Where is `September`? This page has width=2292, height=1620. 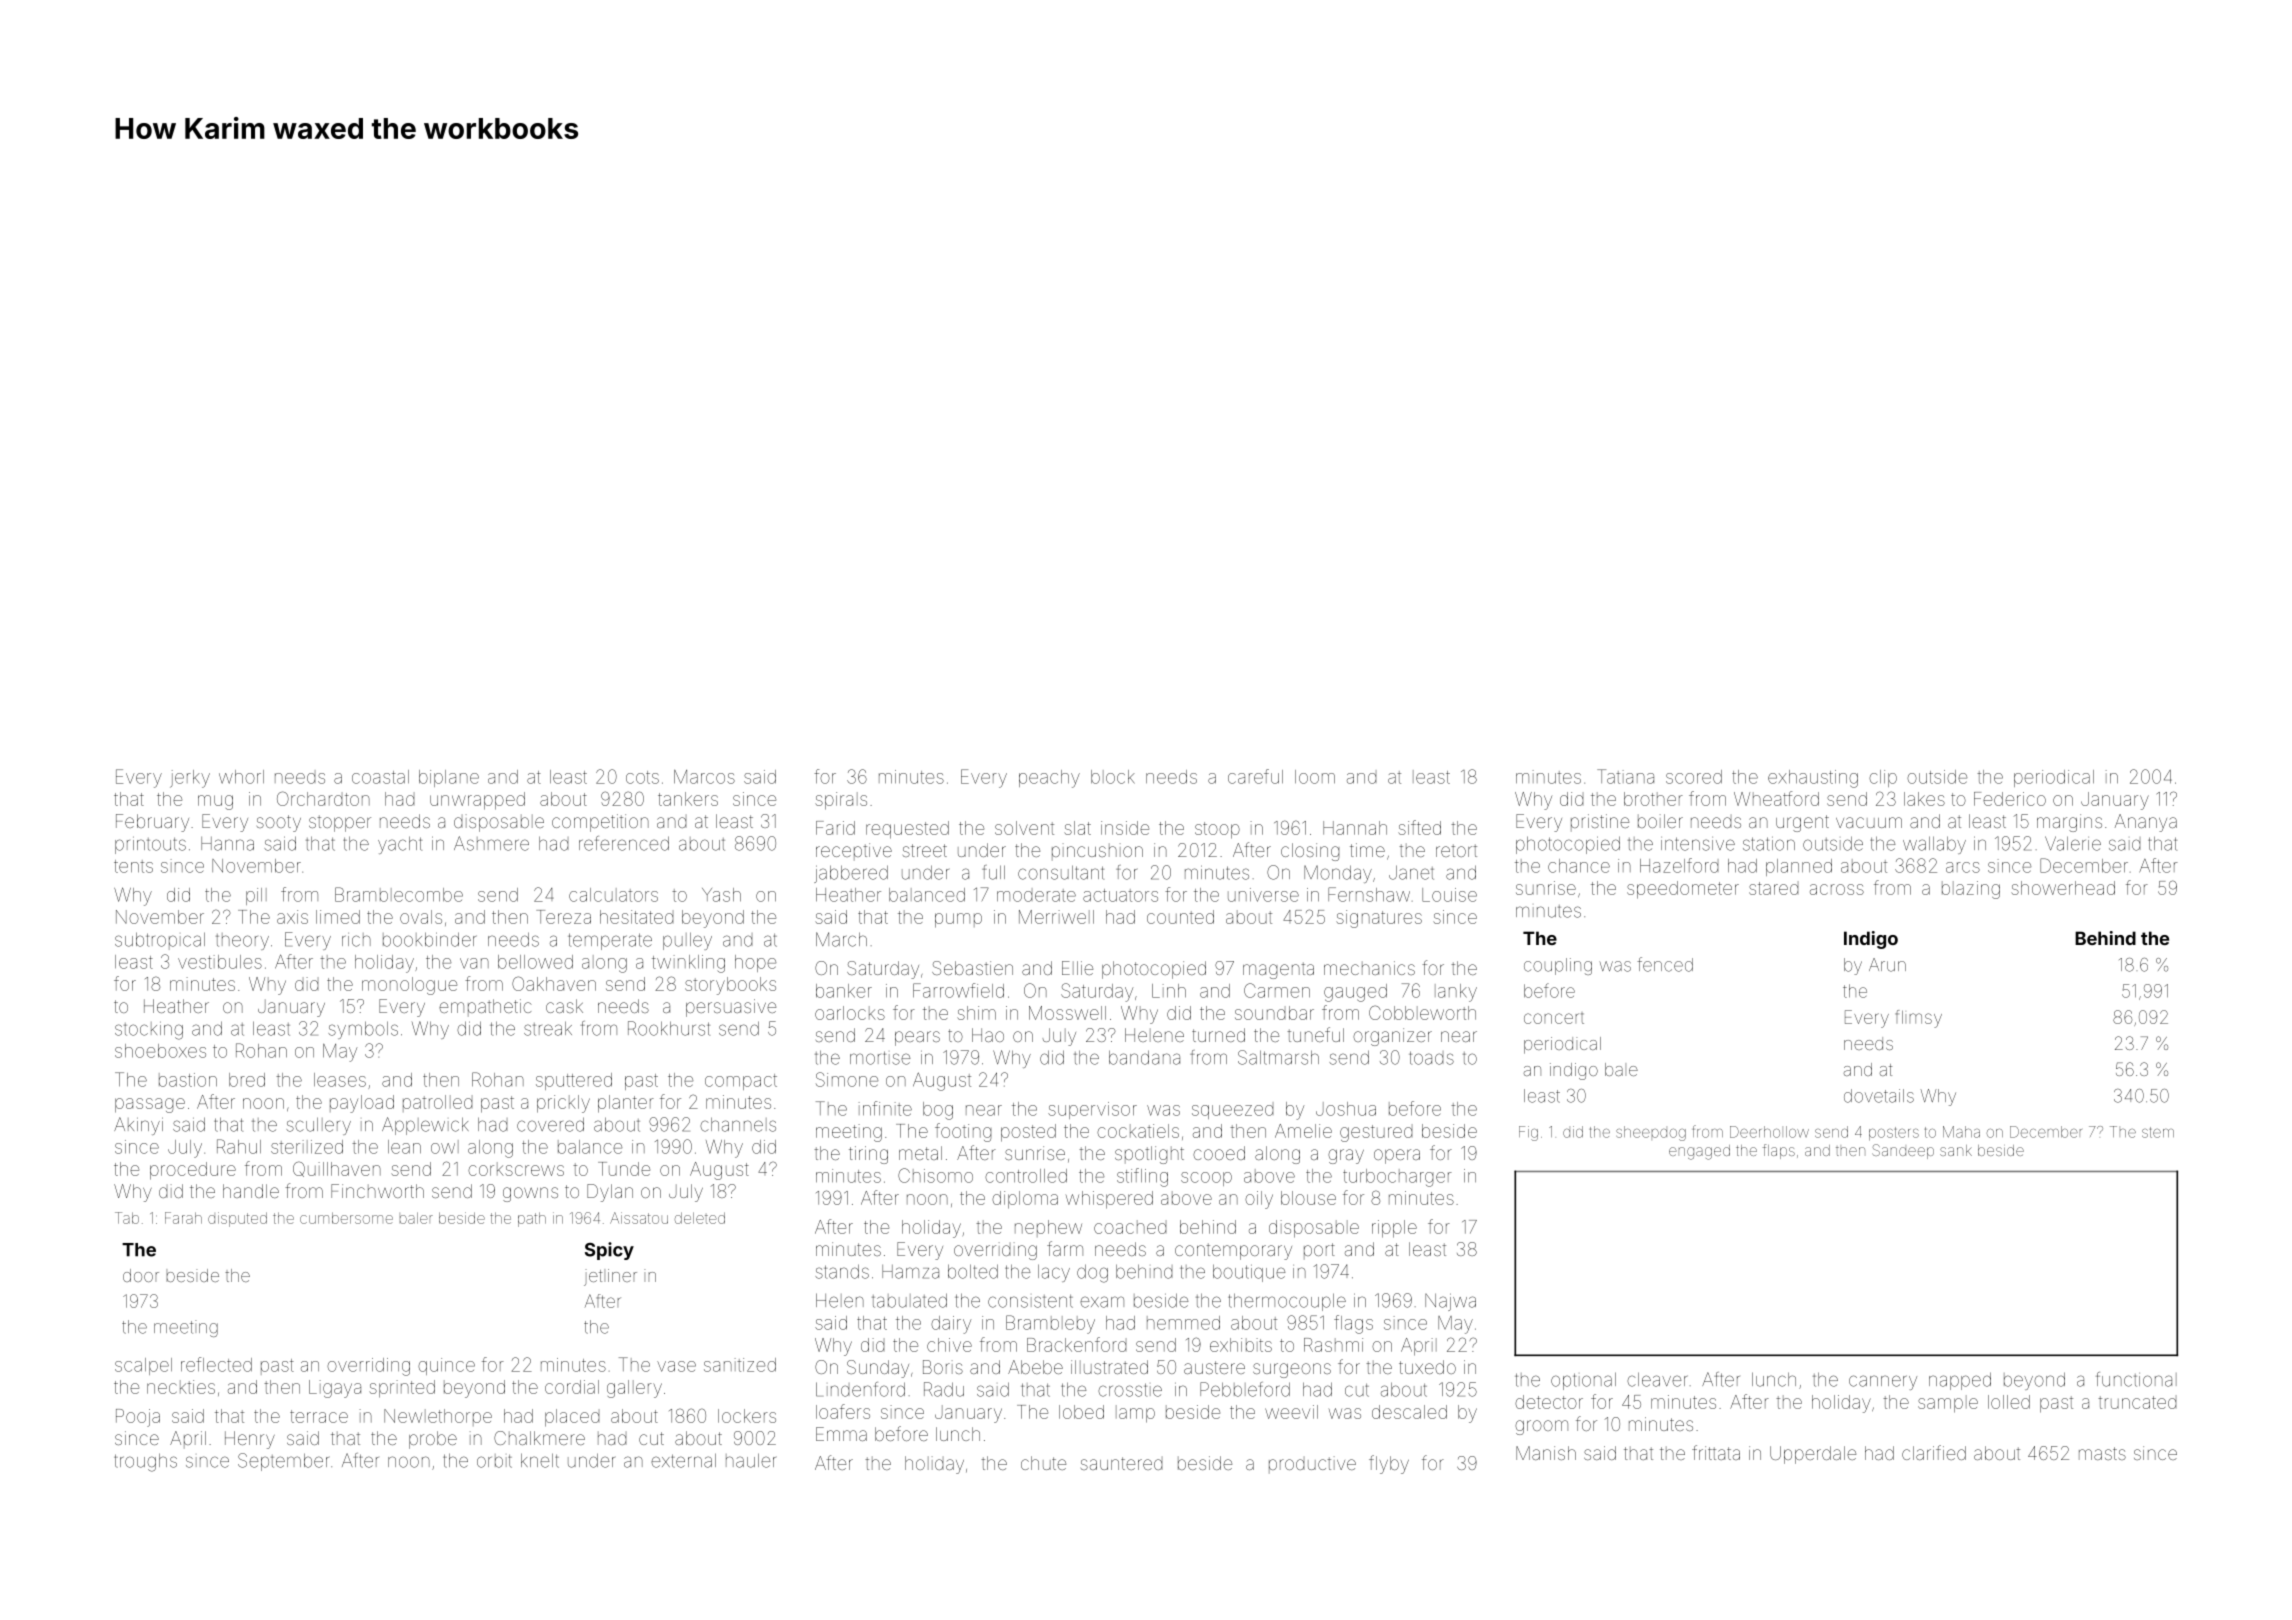 September is located at coordinates (283, 1462).
